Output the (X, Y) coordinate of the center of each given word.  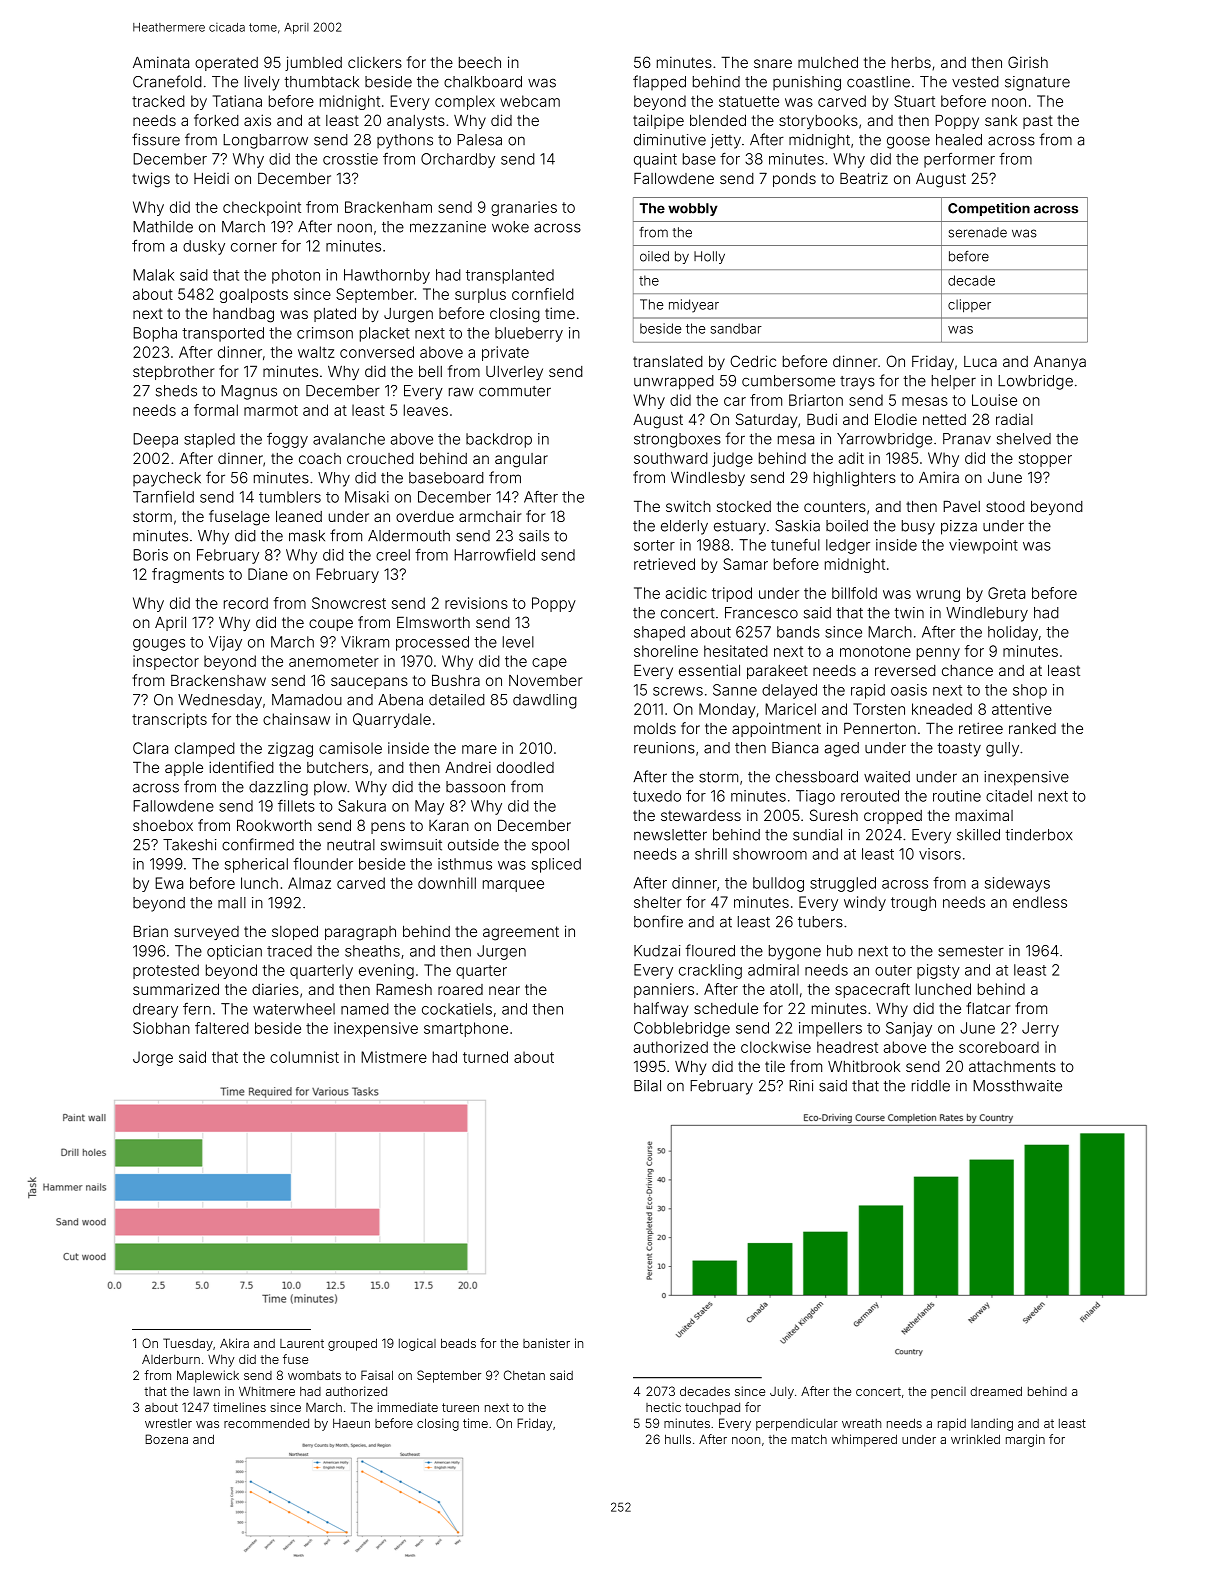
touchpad (712, 1409)
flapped (659, 83)
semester (971, 951)
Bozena (166, 1439)
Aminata (161, 62)
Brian (150, 931)
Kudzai (657, 951)
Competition (989, 209)
